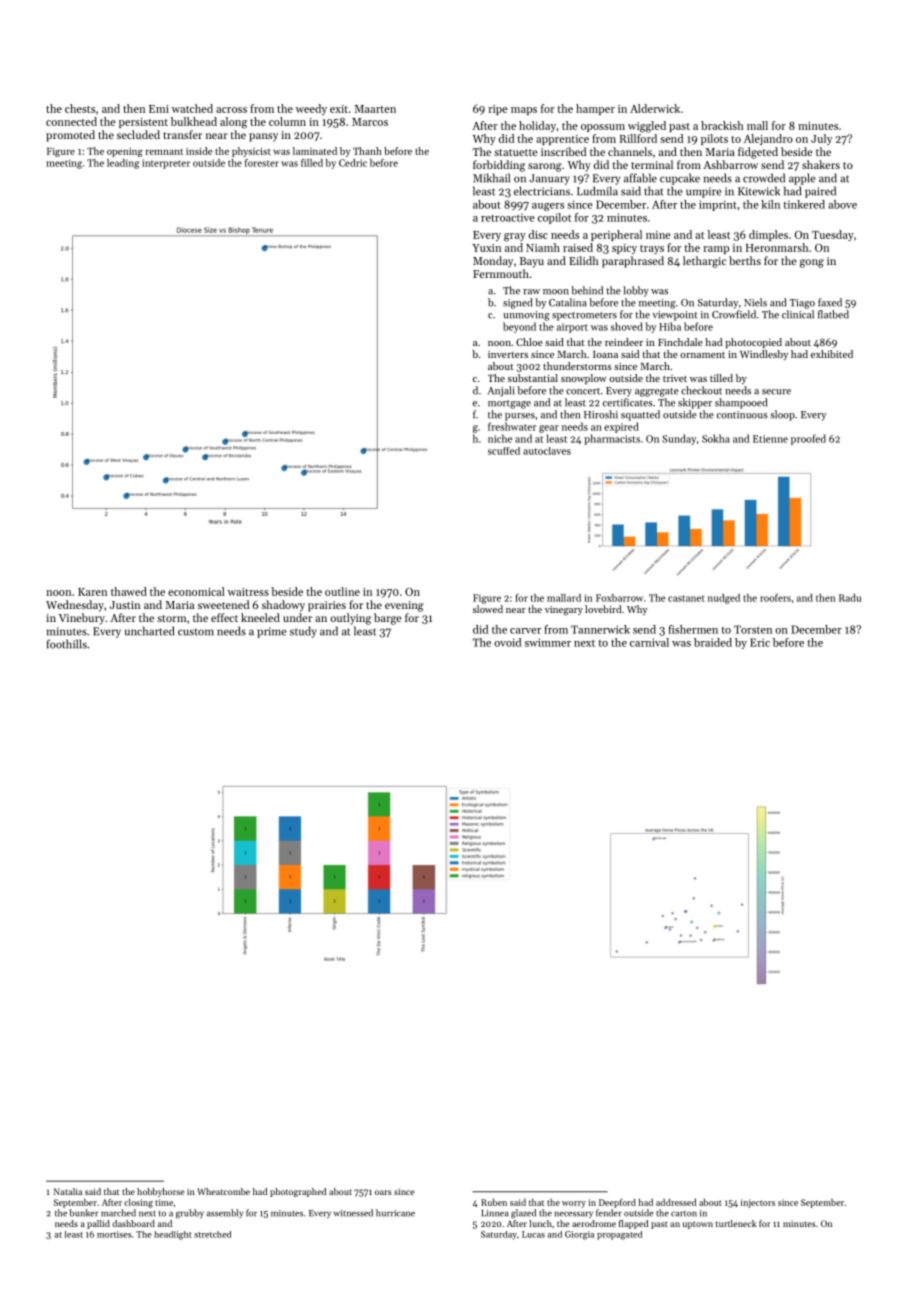 The width and height of the document is (908, 1316). I want to click on weedy, so click(311, 109).
